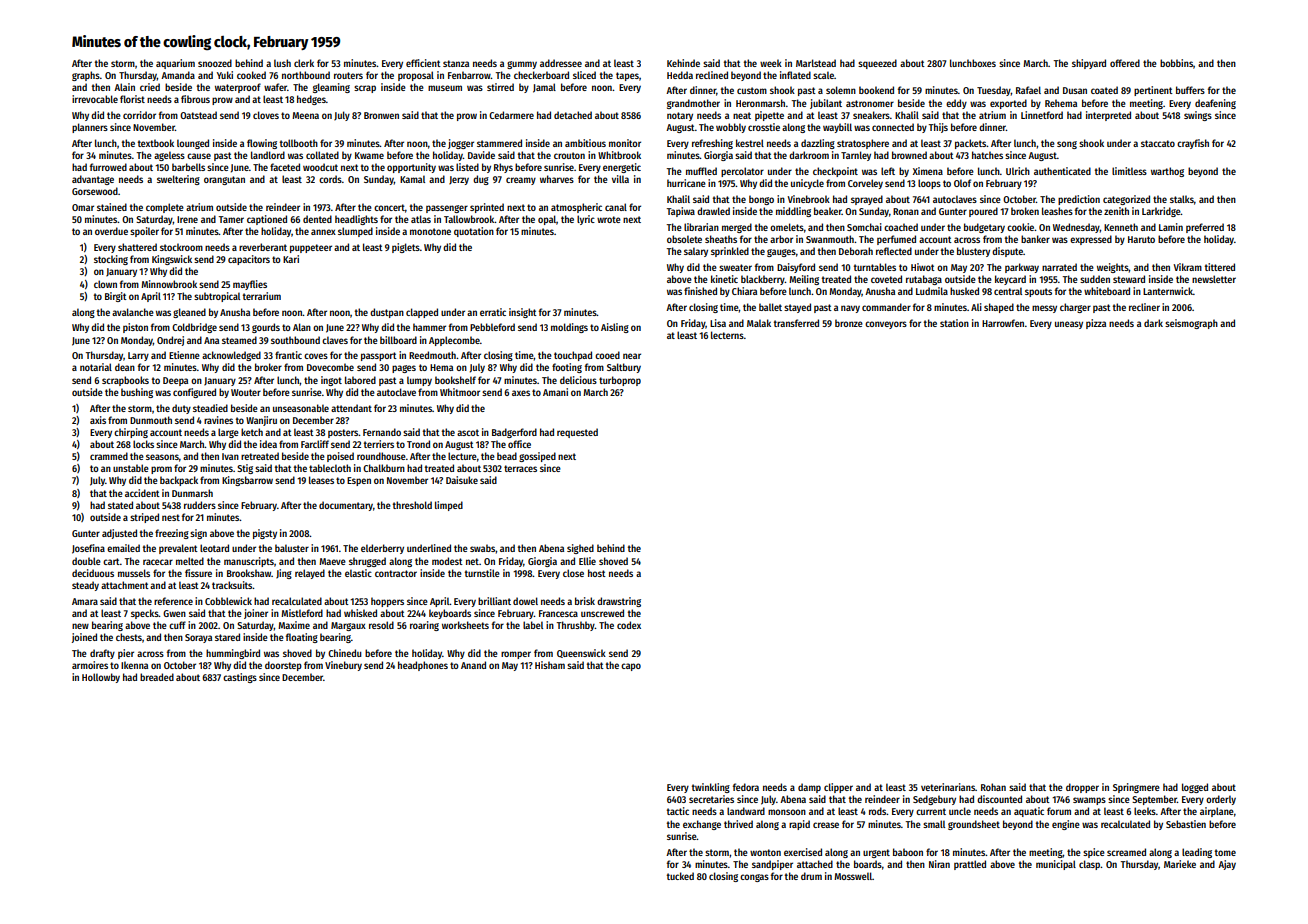  I want to click on swabs, so click(482, 548).
